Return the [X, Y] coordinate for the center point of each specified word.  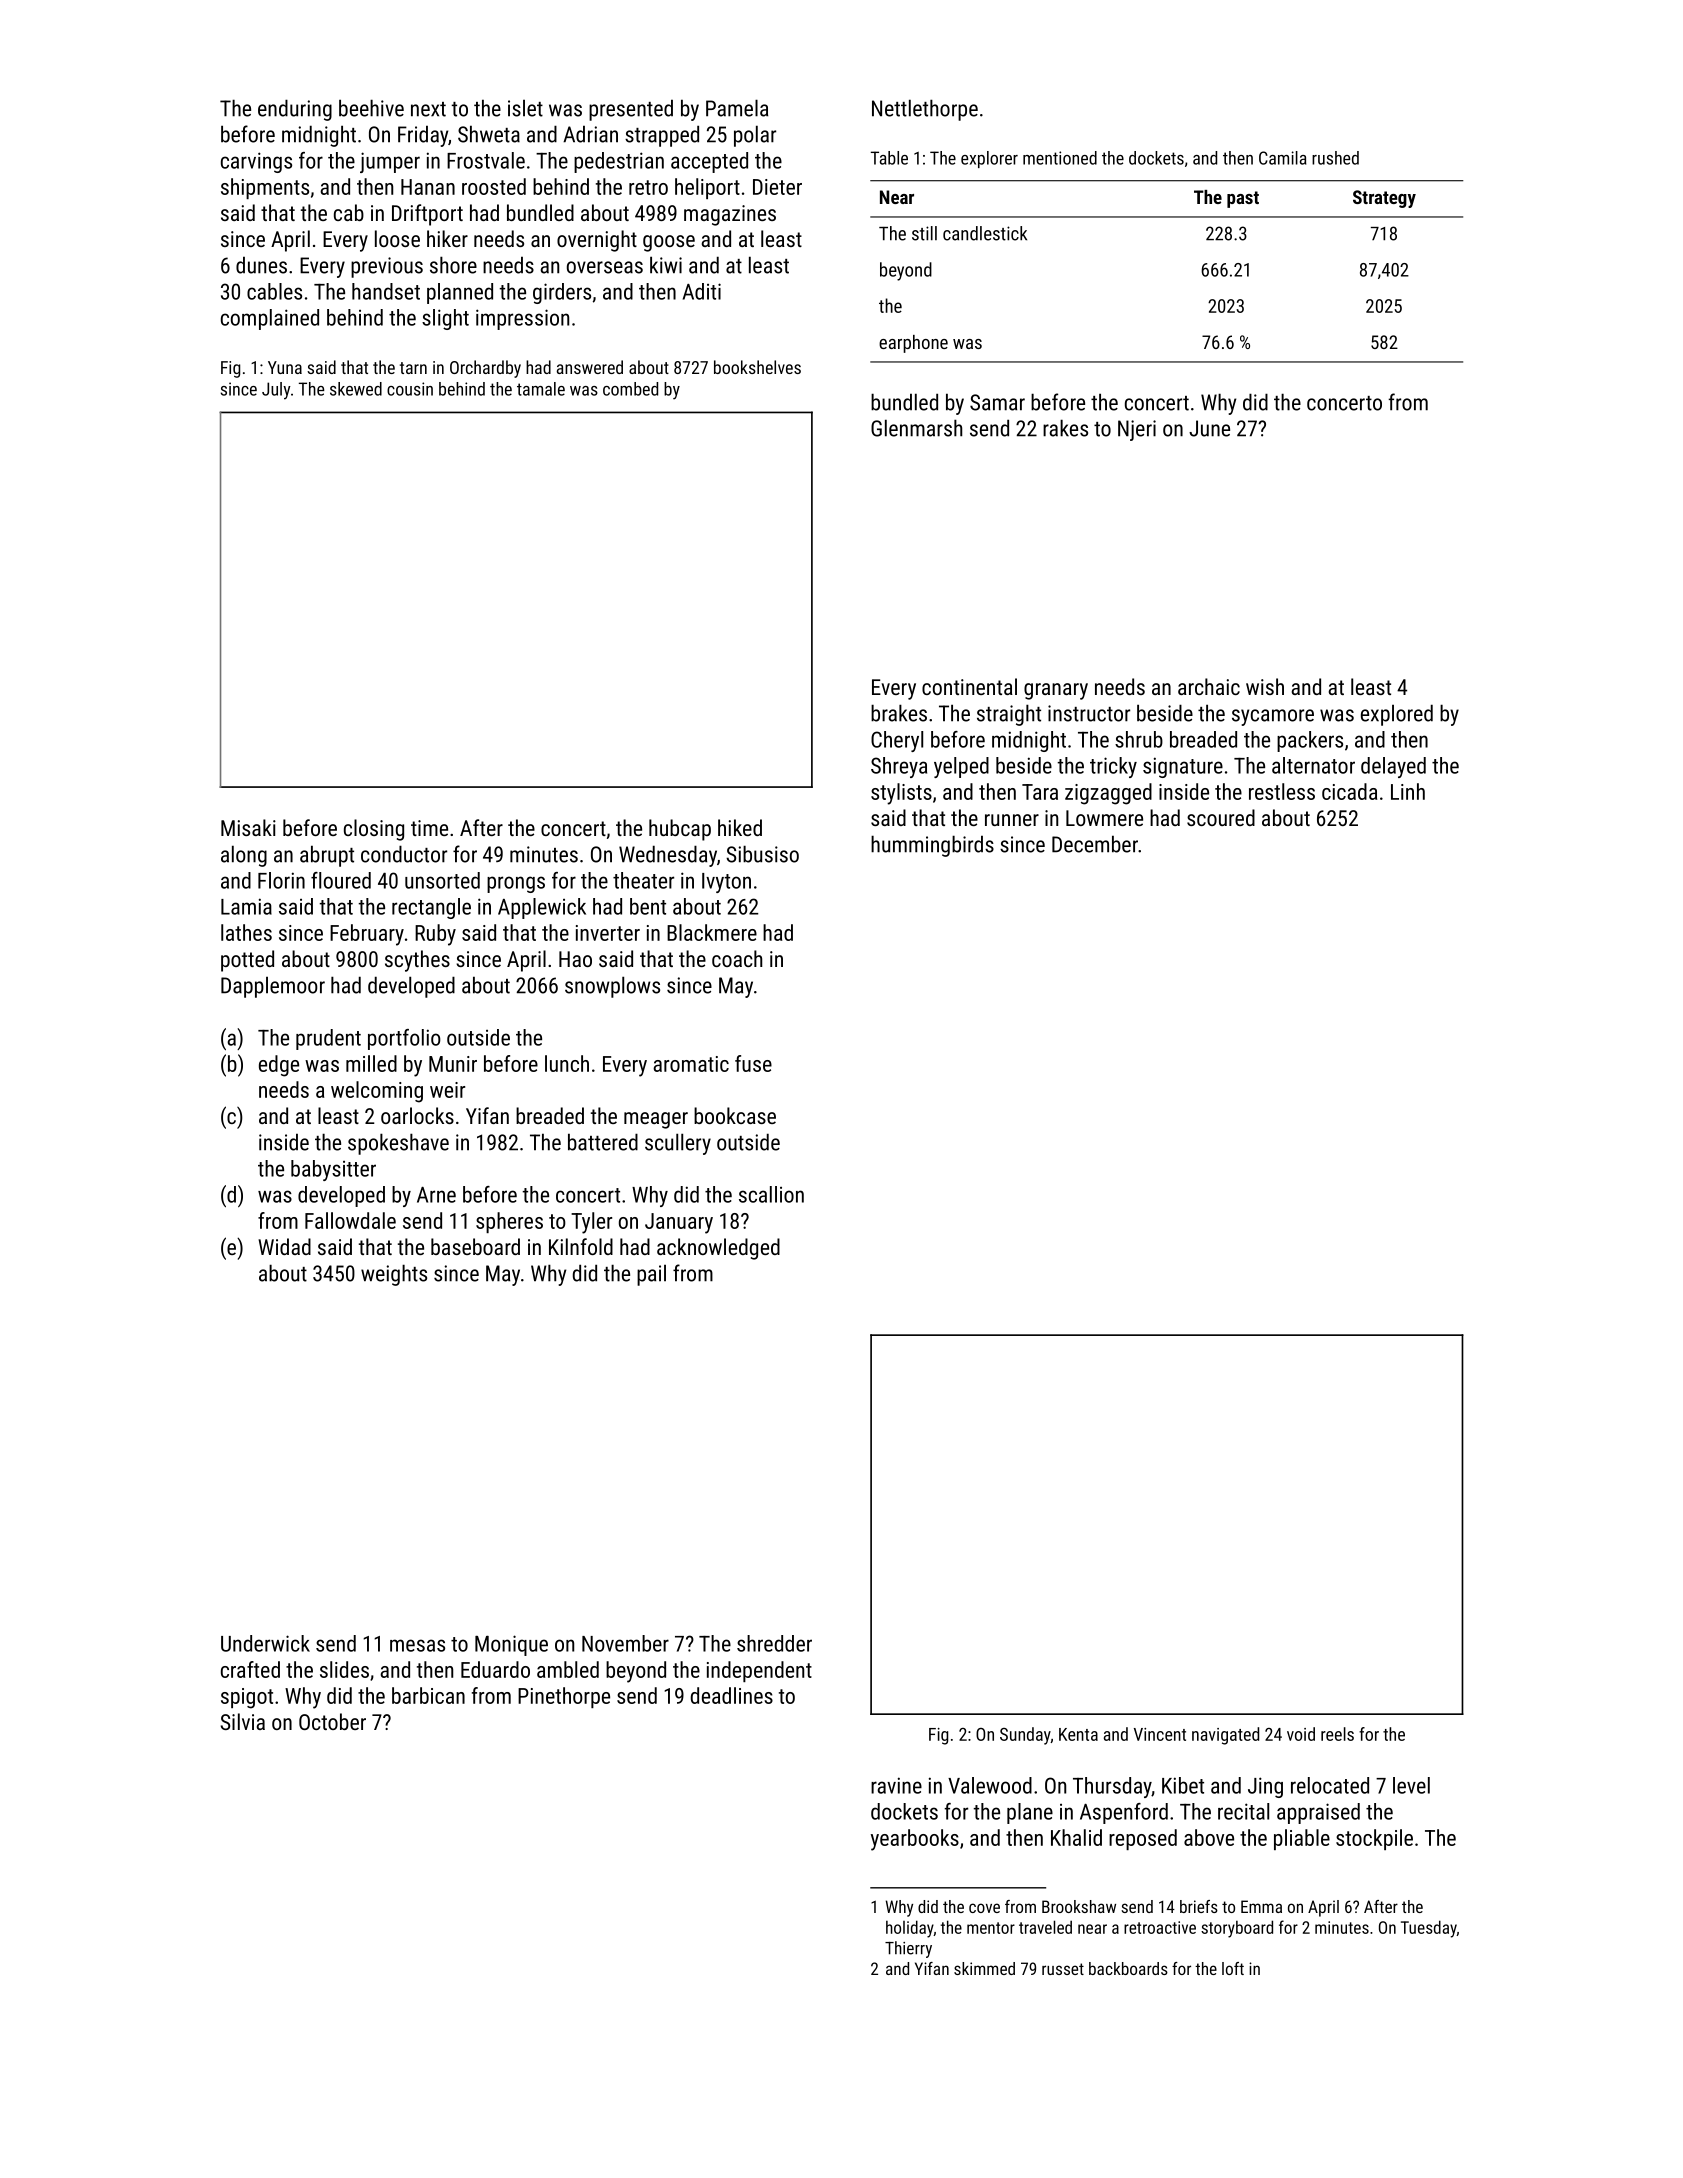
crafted [250, 1669]
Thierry [908, 1949]
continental [969, 686]
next [428, 109]
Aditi [702, 291]
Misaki [248, 827]
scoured [1221, 817]
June [1209, 428]
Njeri [1137, 430]
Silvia [243, 1721]
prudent [328, 1039]
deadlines [732, 1695]
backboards [1128, 1968]
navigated [1225, 1736]
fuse [753, 1063]
